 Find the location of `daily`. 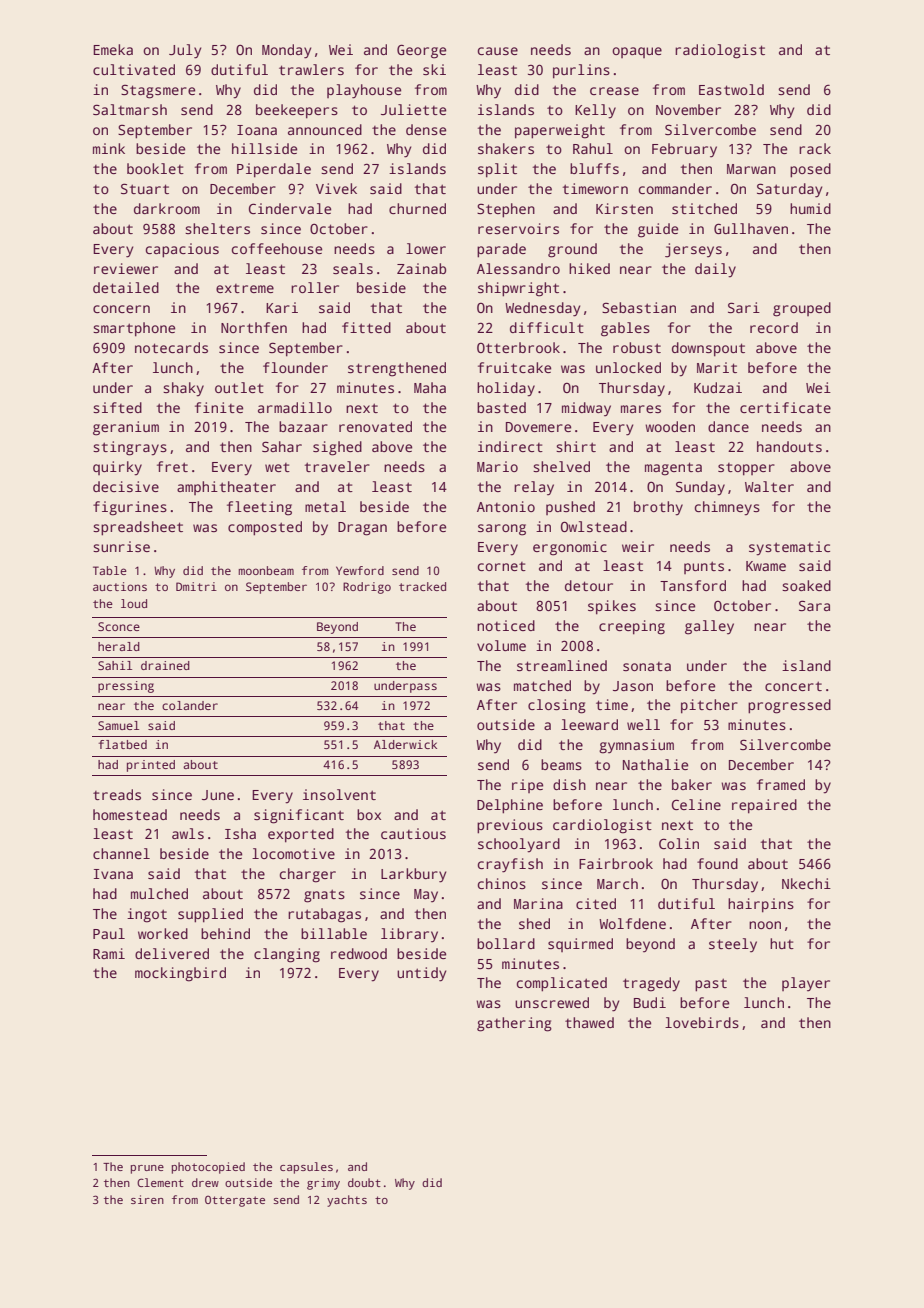

daily is located at coordinates (715, 270).
